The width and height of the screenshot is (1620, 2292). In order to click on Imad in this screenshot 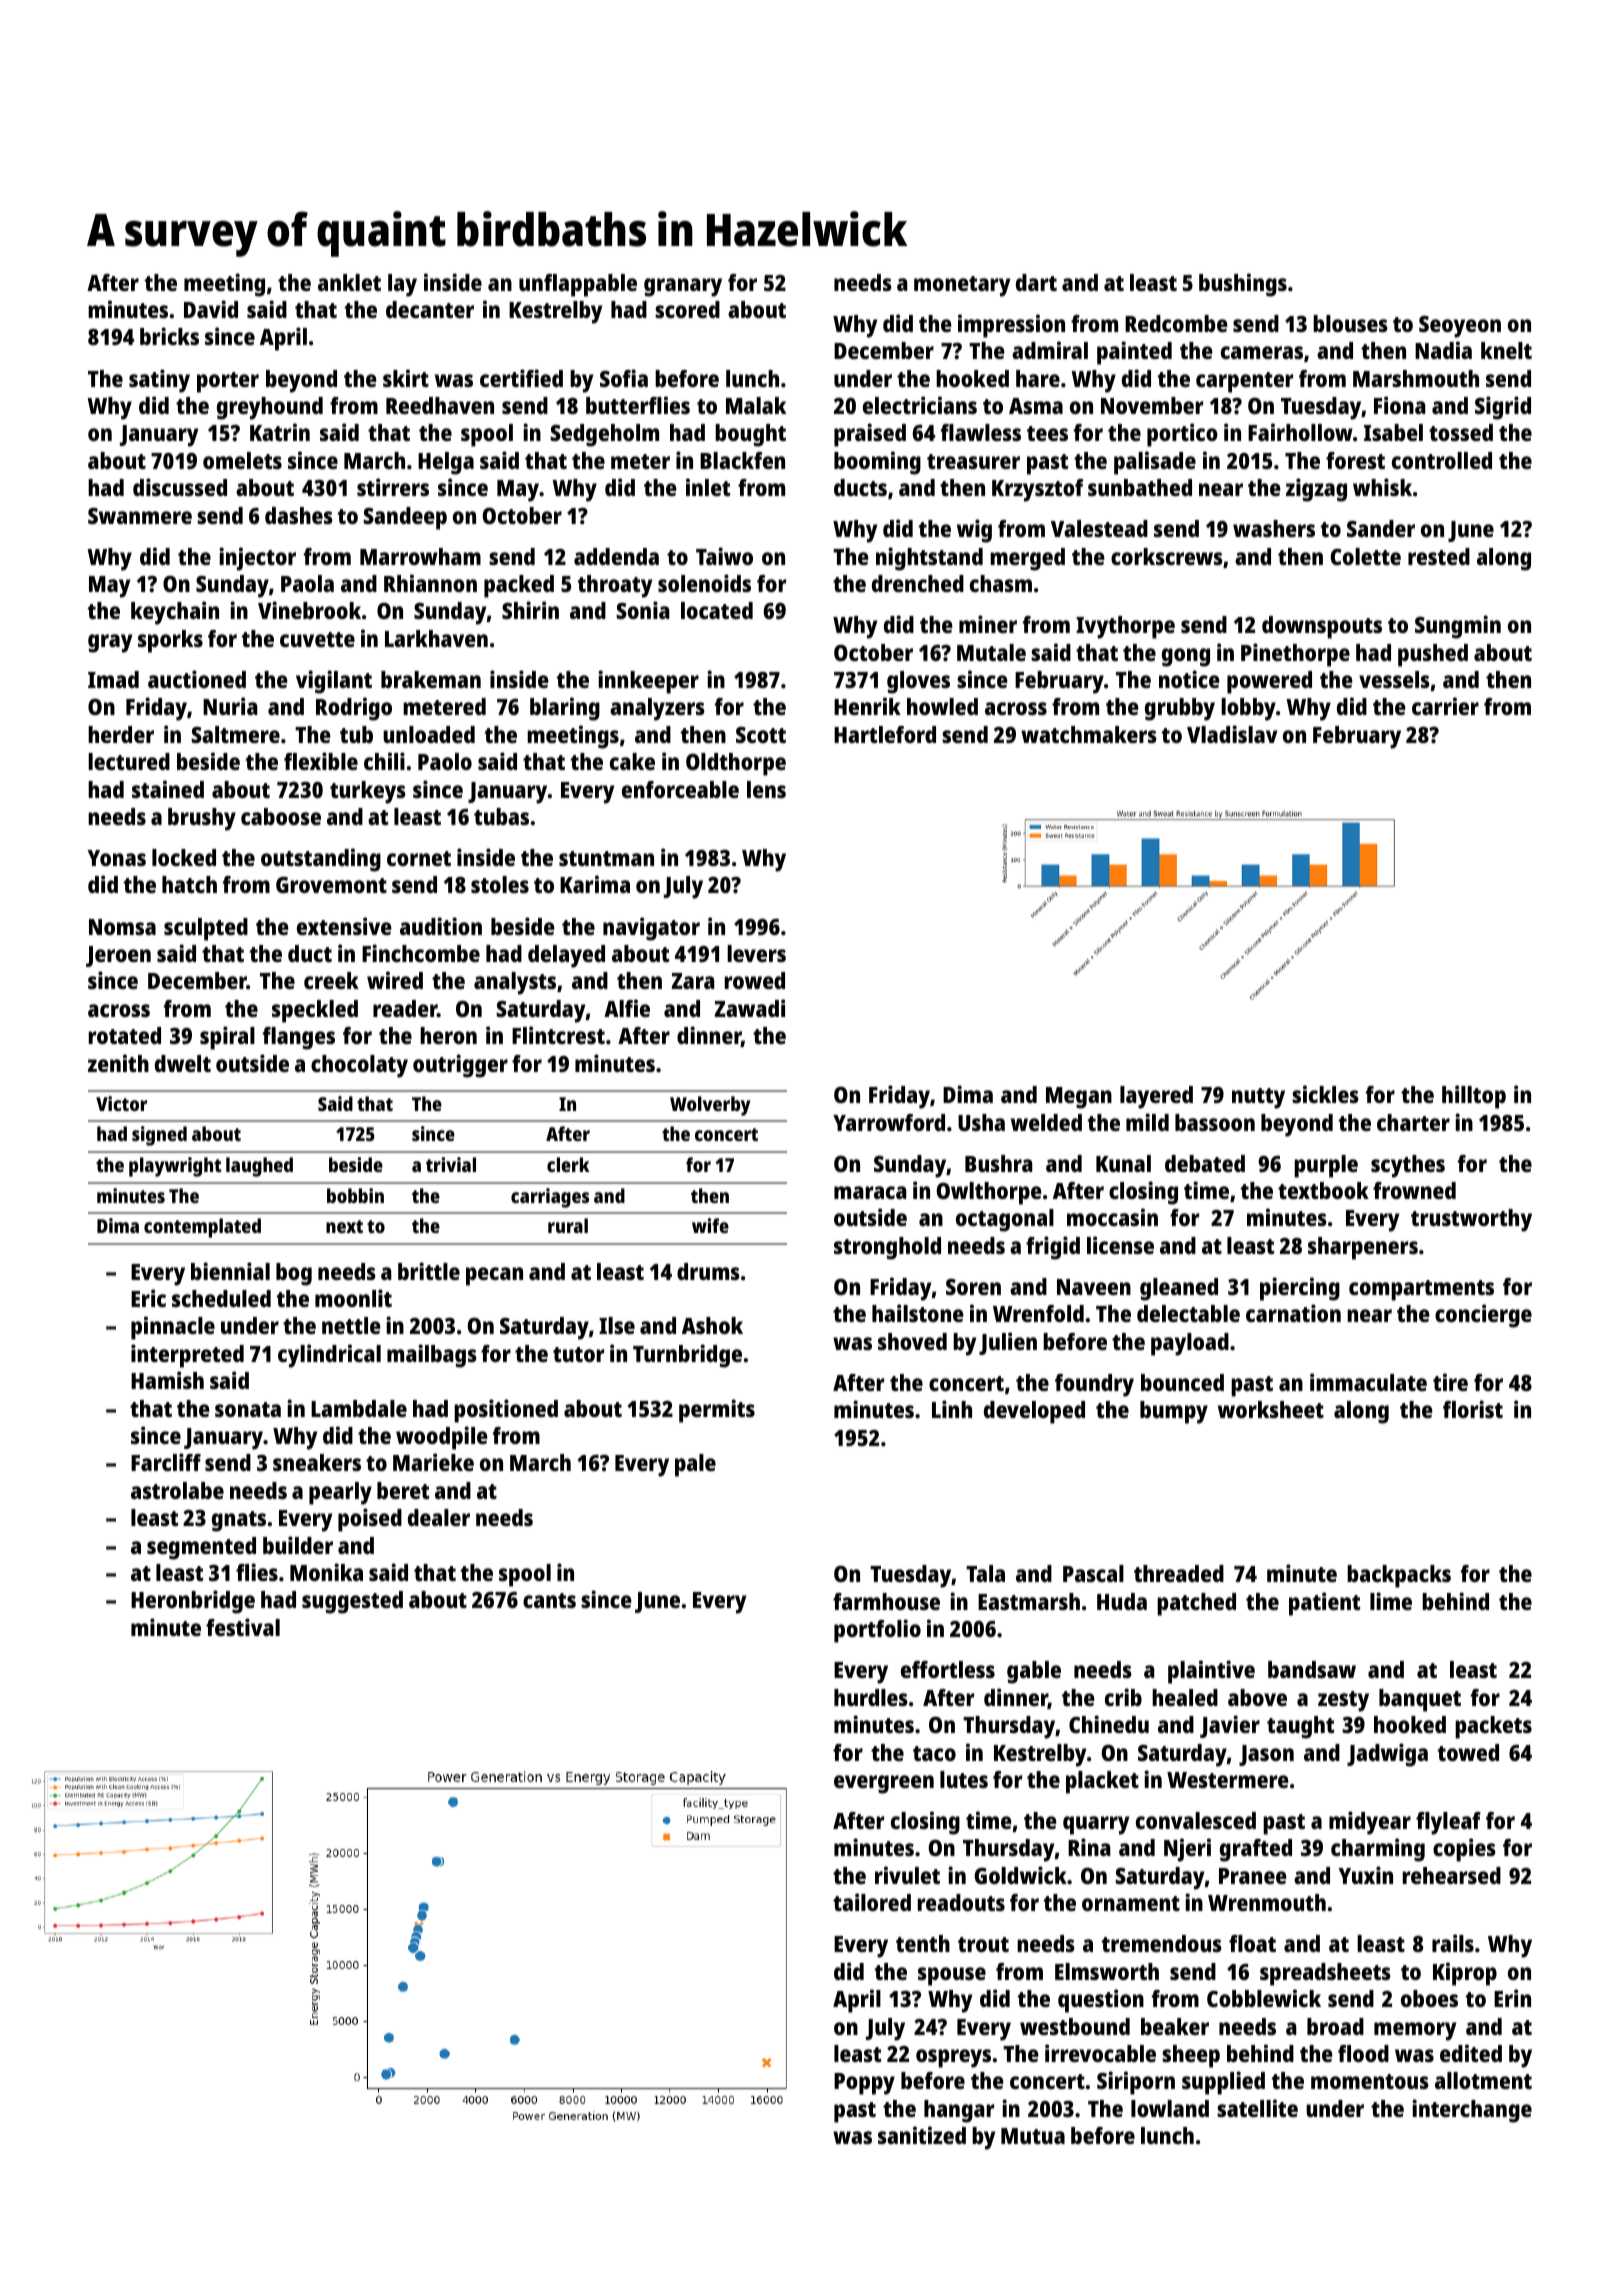, I will do `click(113, 679)`.
